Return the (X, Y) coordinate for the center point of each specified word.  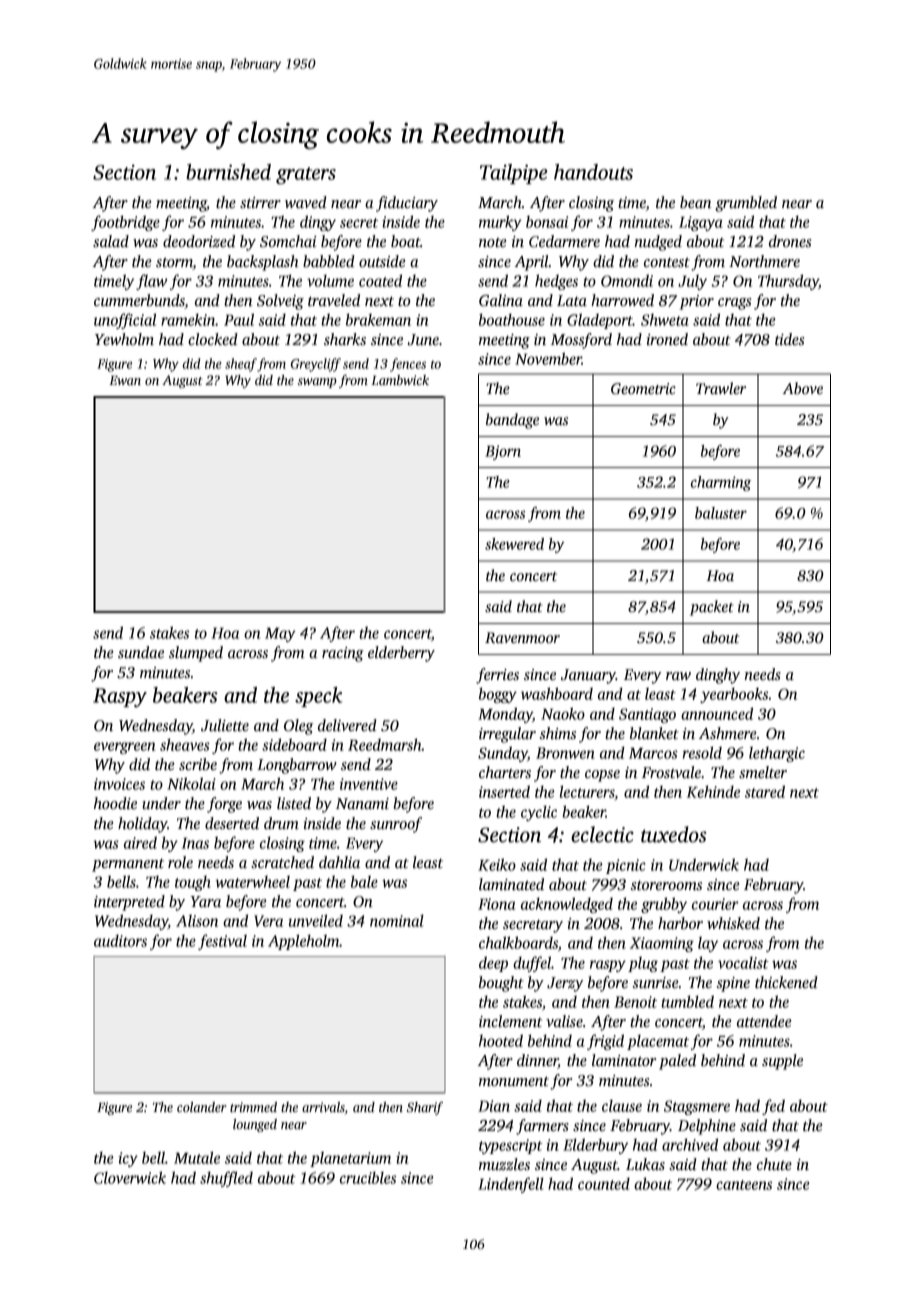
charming (721, 483)
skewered (514, 544)
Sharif (425, 1108)
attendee (764, 1021)
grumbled (746, 204)
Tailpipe (513, 174)
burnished (228, 172)
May (280, 635)
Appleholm (303, 942)
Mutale (197, 1157)
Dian (494, 1106)
